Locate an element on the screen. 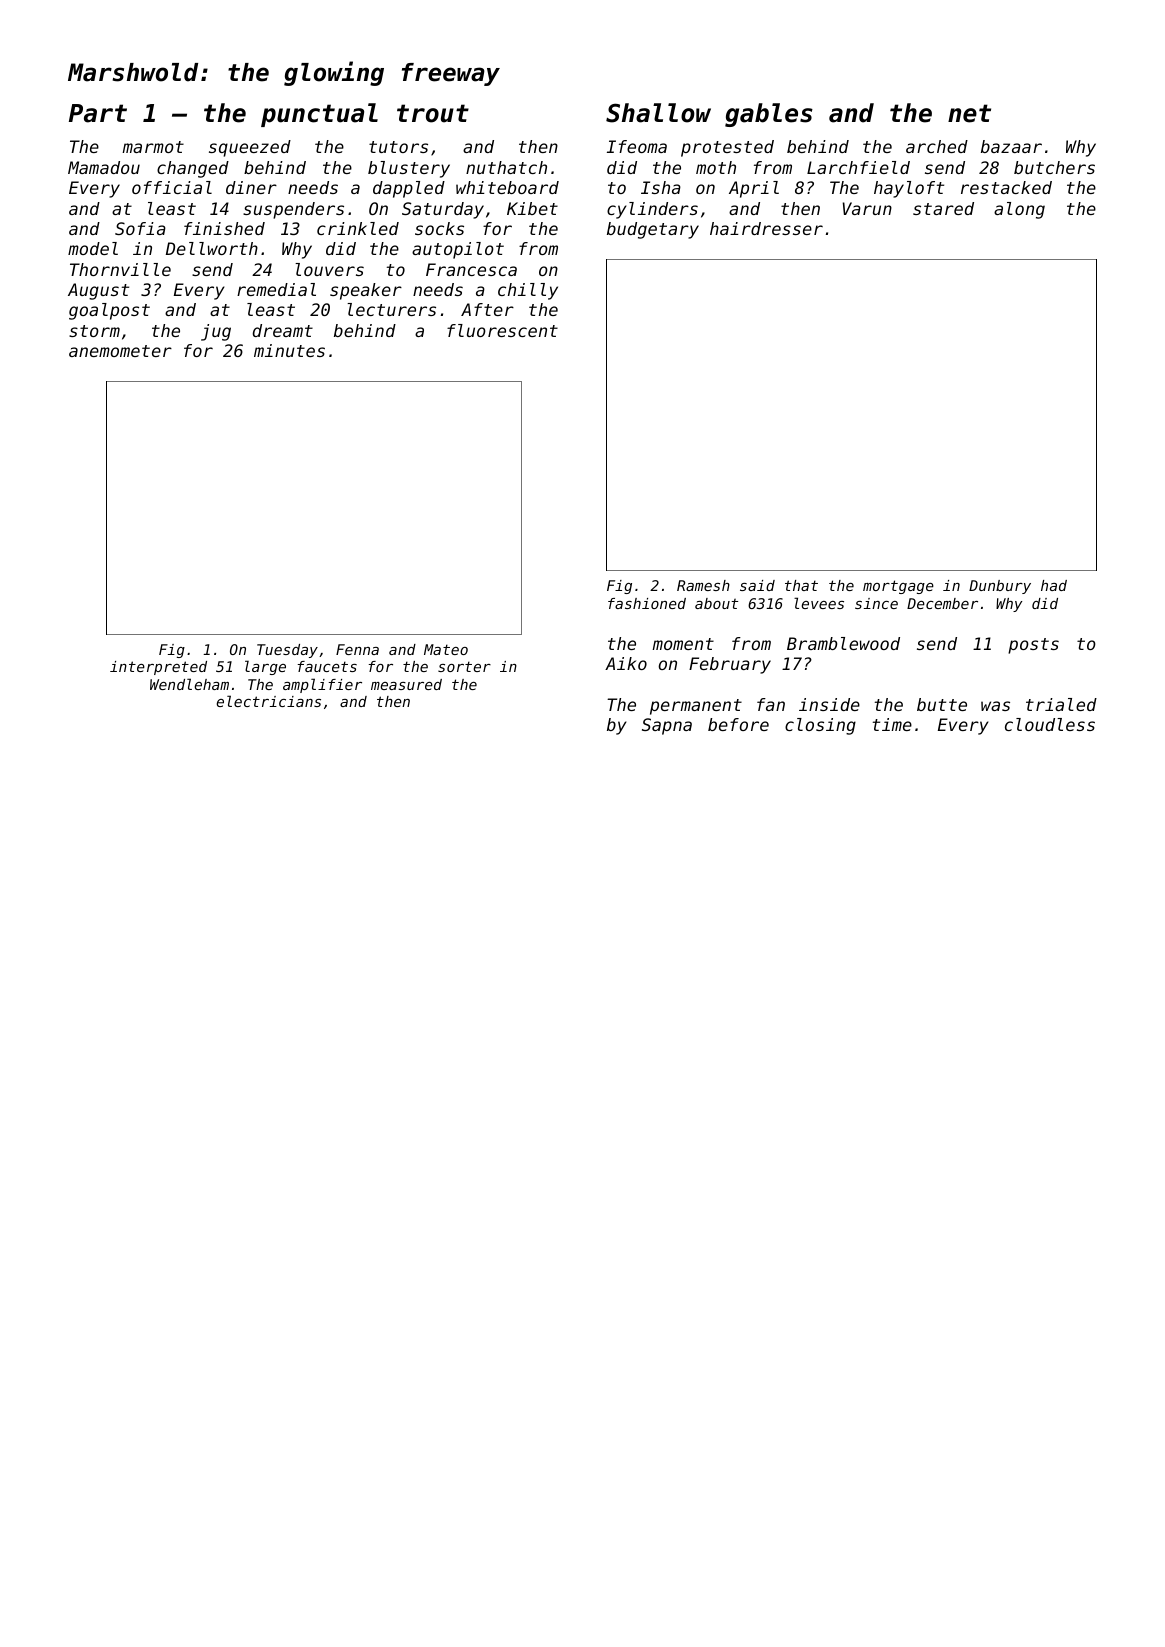 The width and height of the screenshot is (1165, 1647). marmot is located at coordinates (153, 147).
